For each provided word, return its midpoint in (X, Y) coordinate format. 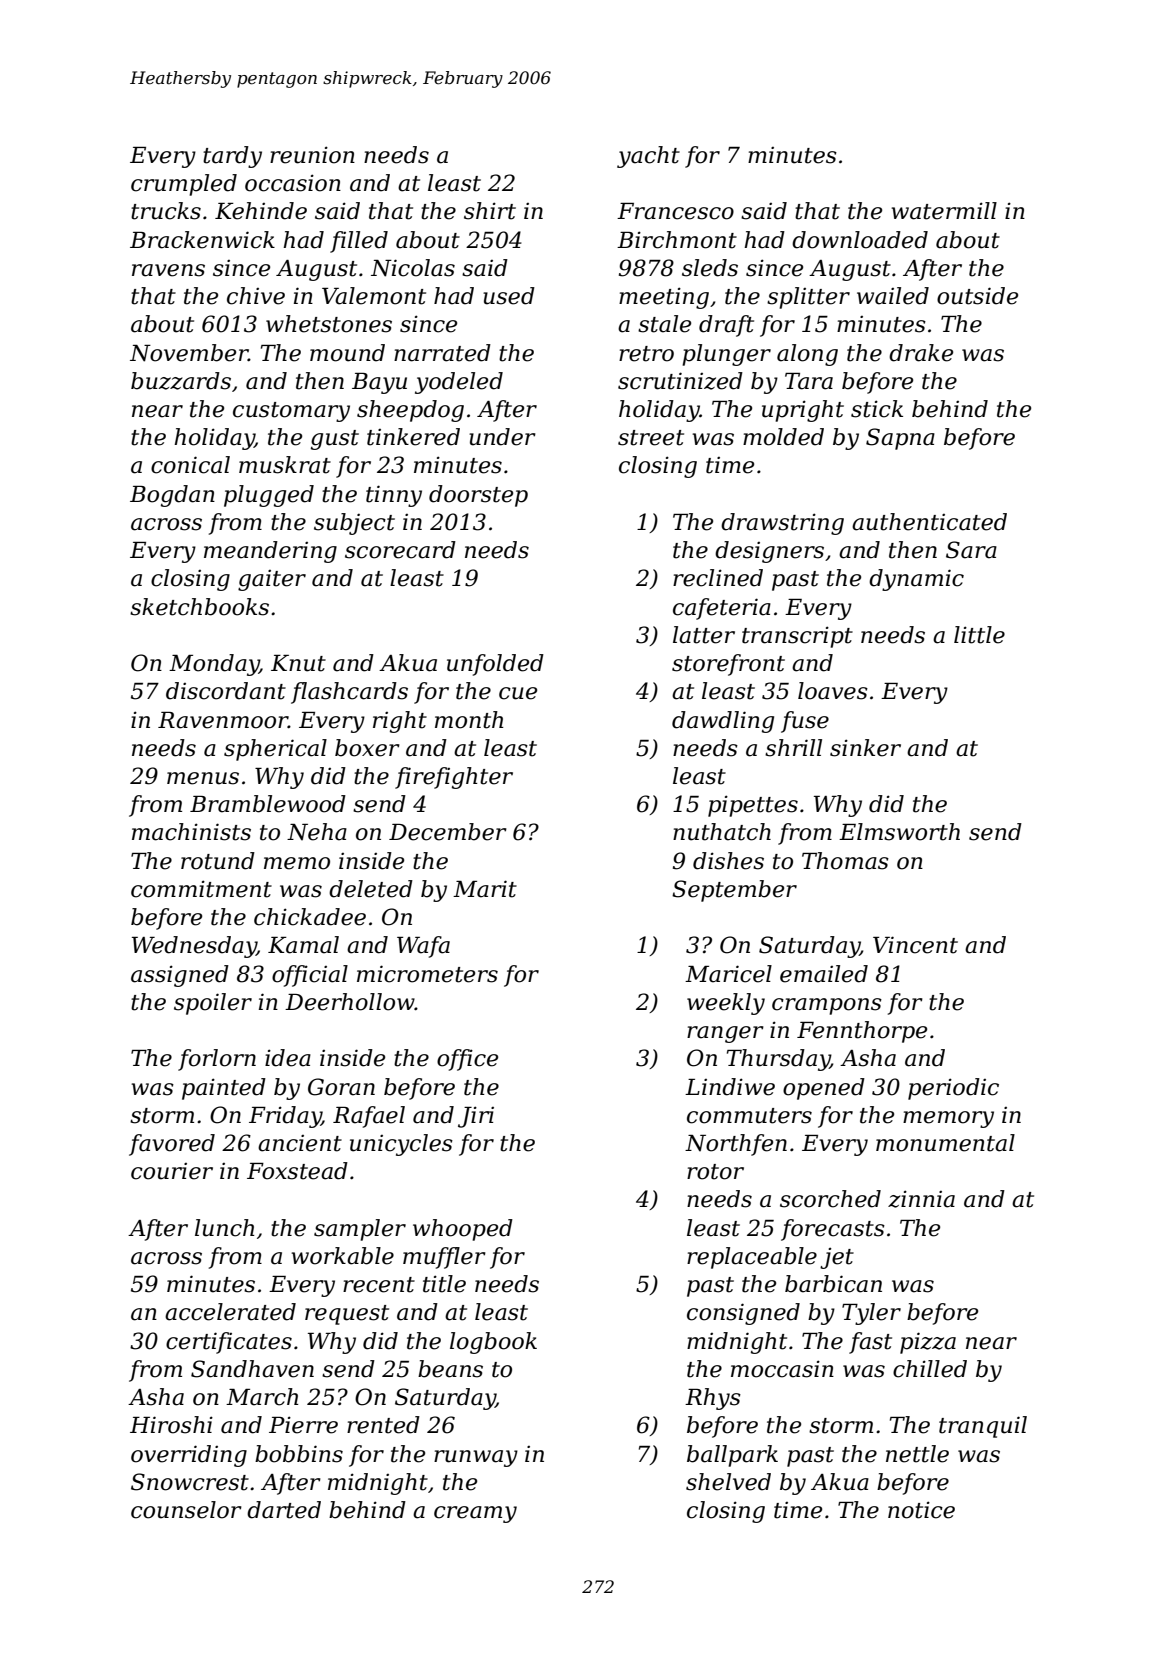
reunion (312, 155)
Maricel (728, 974)
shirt (490, 211)
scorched (830, 1199)
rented (383, 1425)
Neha (317, 832)
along (807, 355)
